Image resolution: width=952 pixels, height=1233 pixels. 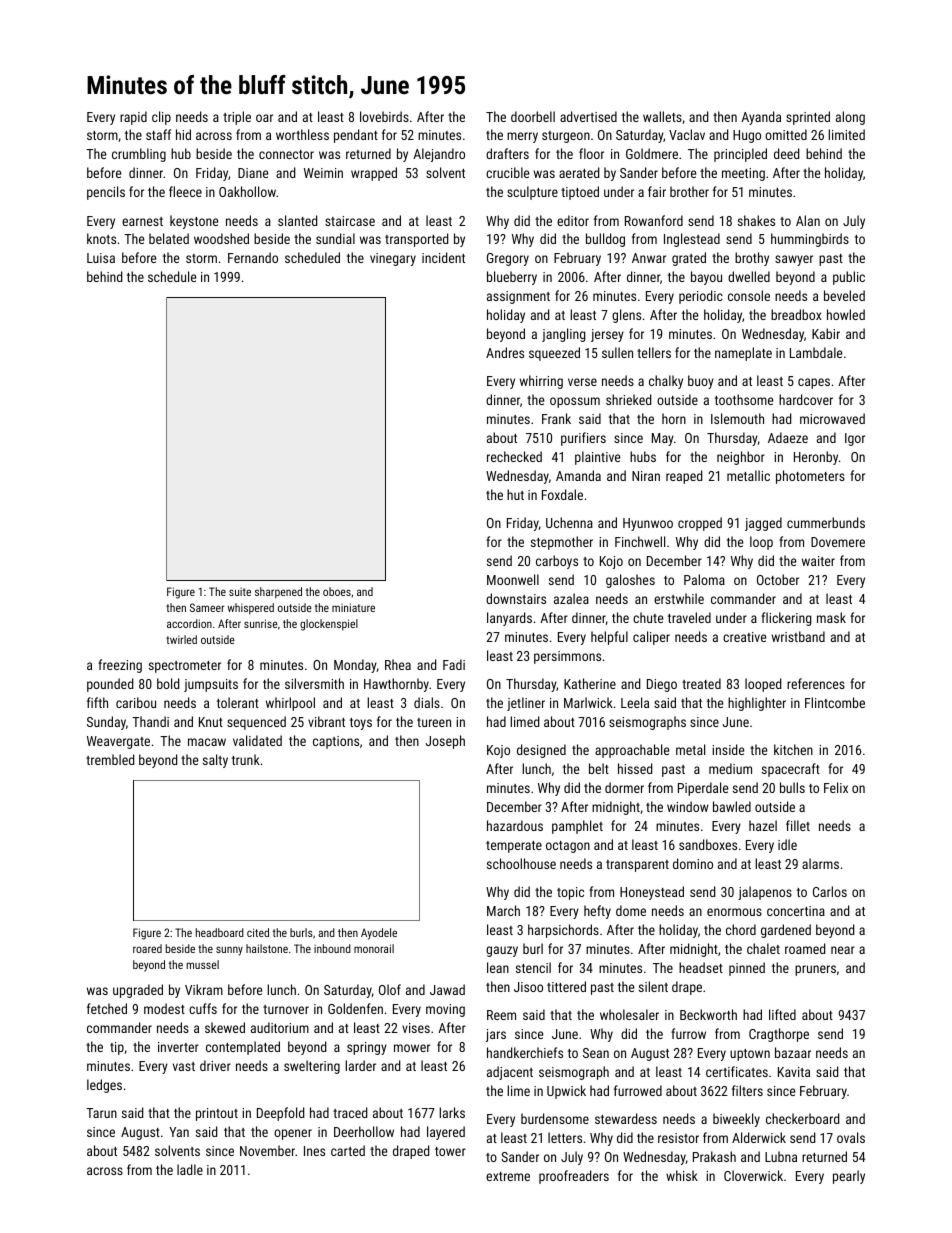 I want to click on neighbor, so click(x=741, y=458).
